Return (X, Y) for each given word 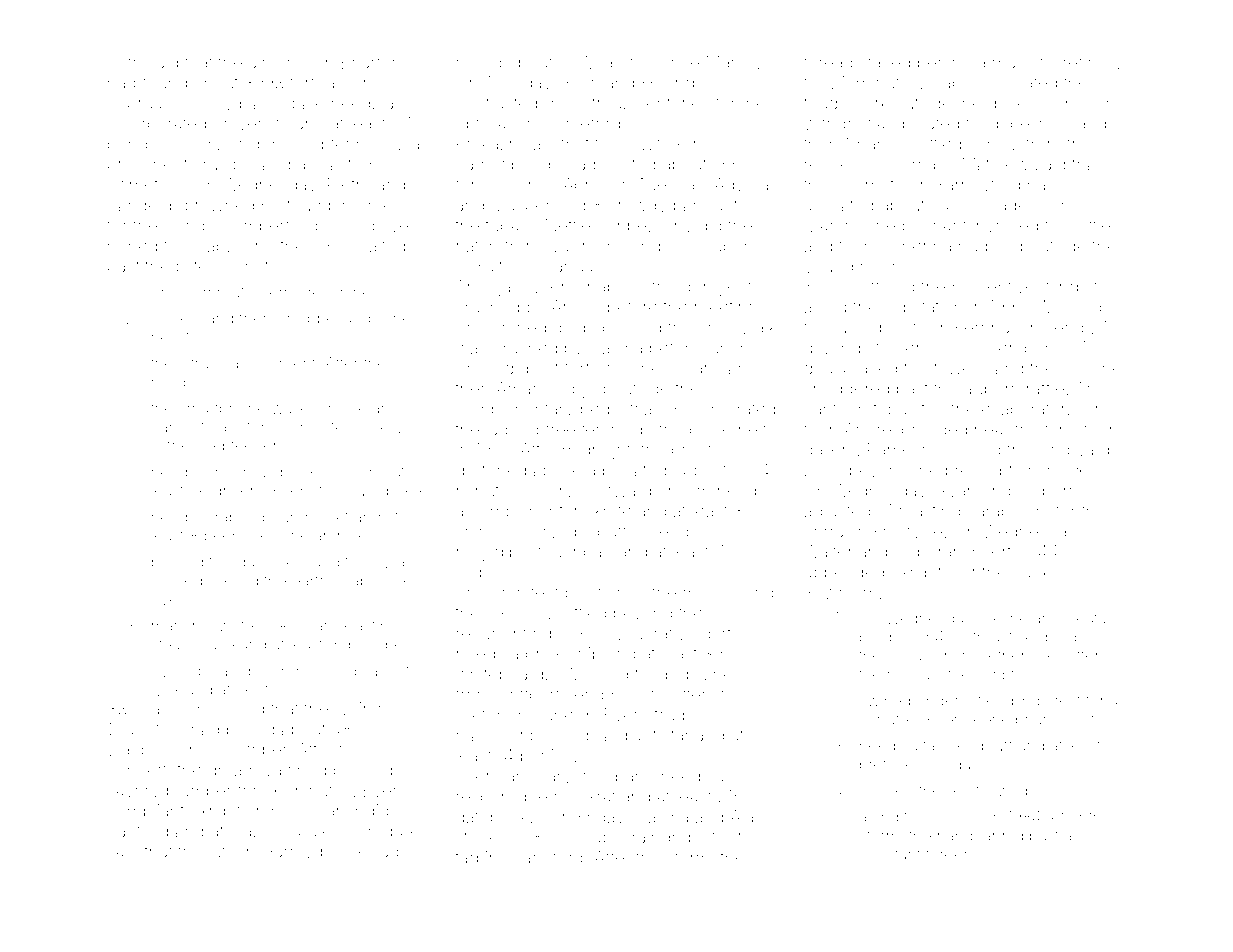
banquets (710, 207)
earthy (314, 583)
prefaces (890, 765)
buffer (620, 531)
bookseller (318, 472)
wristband (616, 776)
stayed (885, 64)
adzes (628, 62)
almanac (281, 62)
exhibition (227, 810)
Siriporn (1047, 492)
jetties (1096, 227)
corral (825, 531)
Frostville (908, 531)
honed (132, 246)
